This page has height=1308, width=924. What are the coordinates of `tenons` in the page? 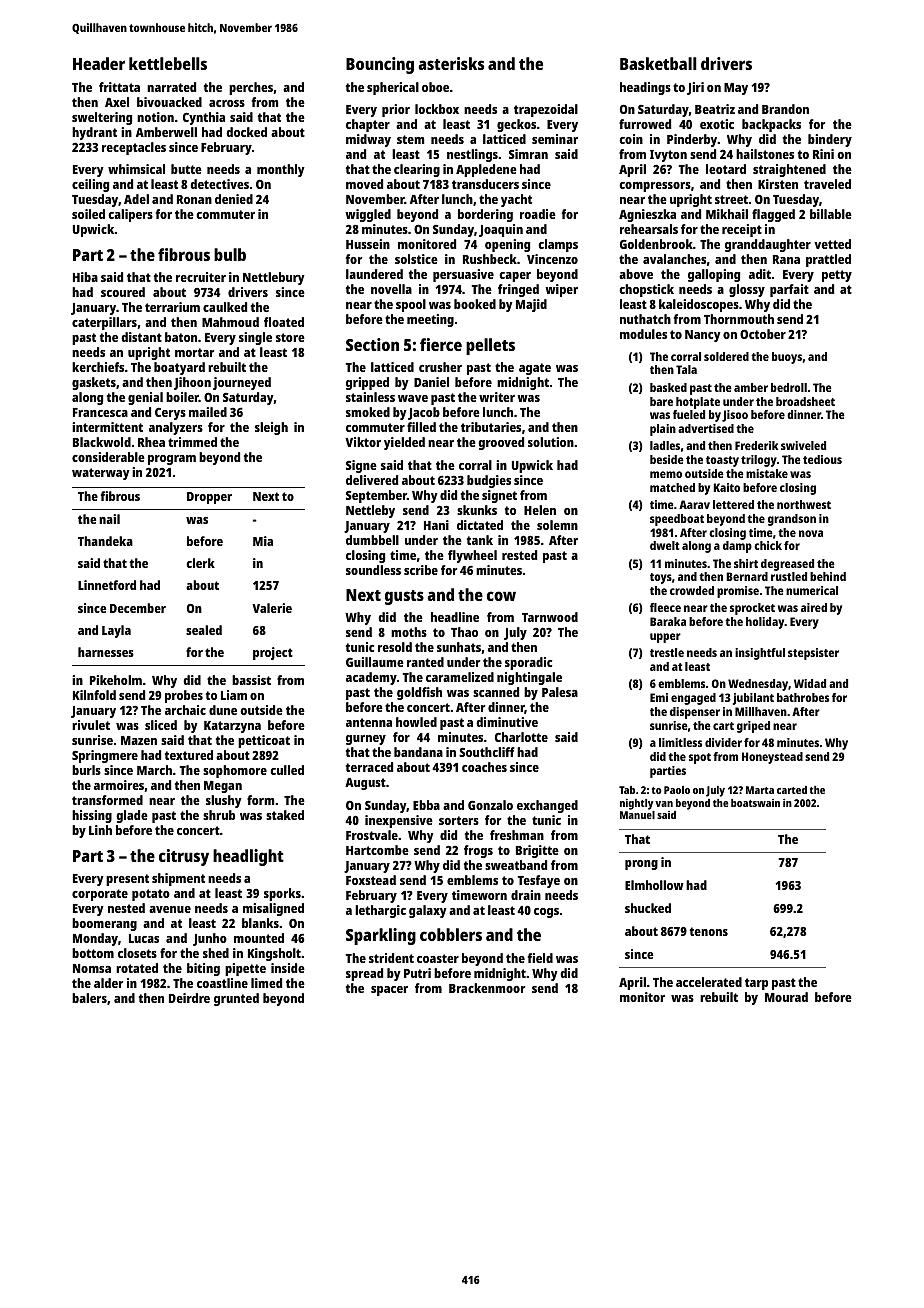 It's located at (709, 931).
